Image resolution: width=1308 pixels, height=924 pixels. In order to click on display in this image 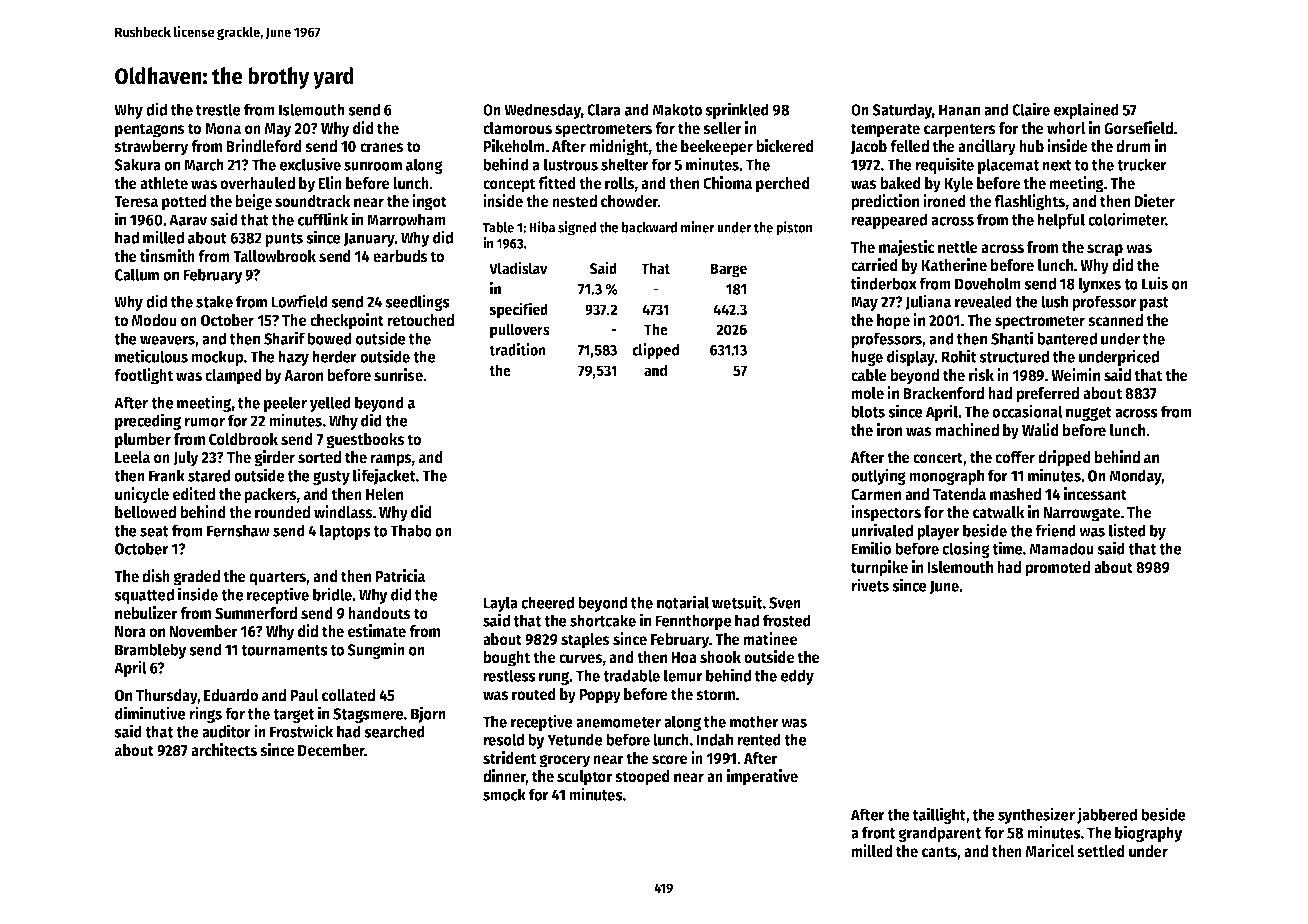, I will do `click(911, 357)`.
